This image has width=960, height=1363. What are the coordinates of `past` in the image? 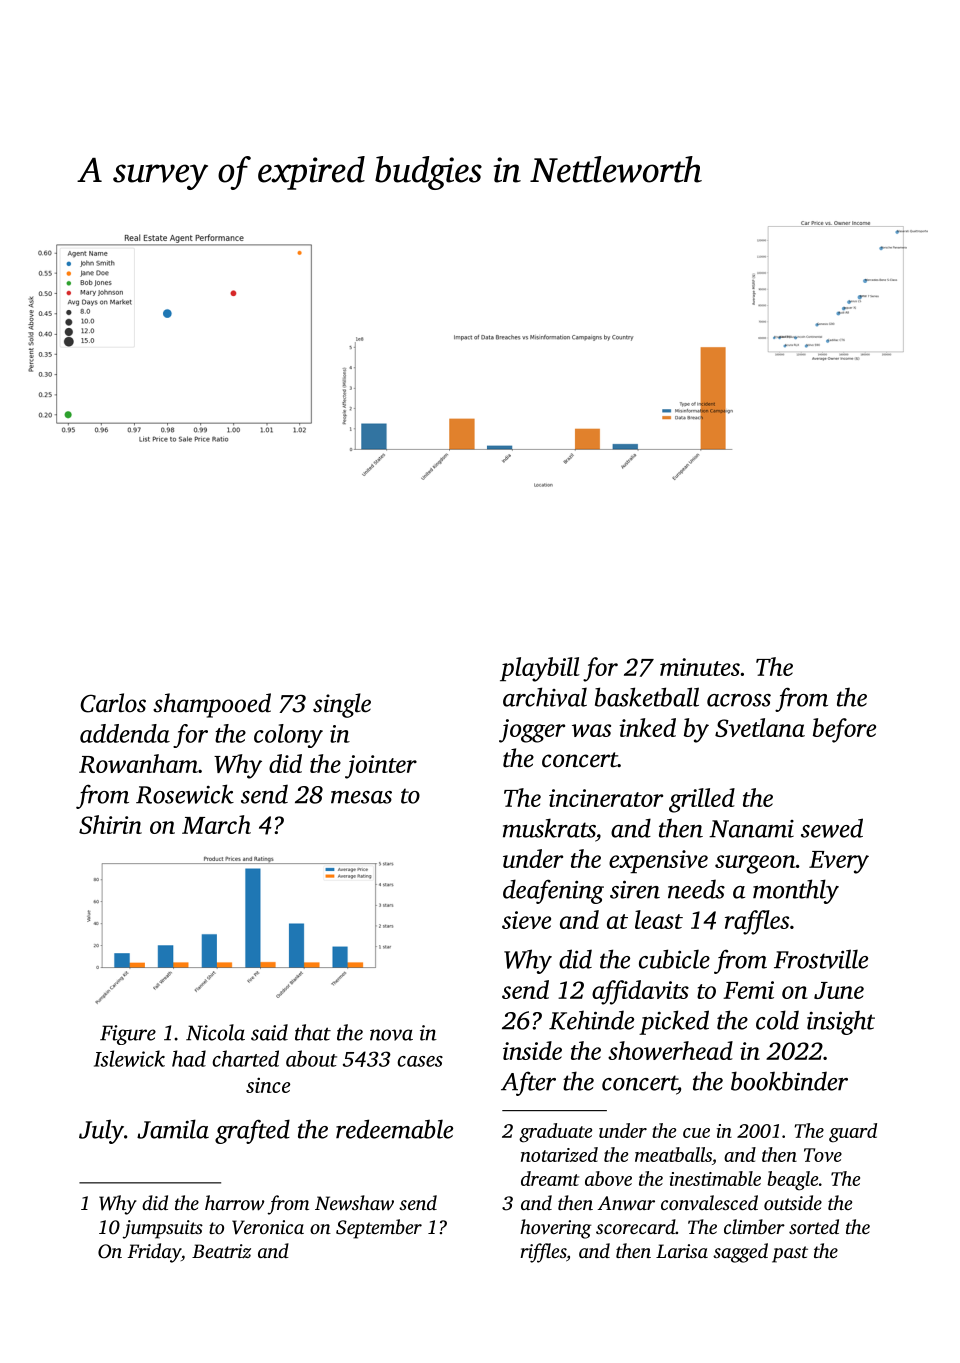 It's located at (790, 1254).
